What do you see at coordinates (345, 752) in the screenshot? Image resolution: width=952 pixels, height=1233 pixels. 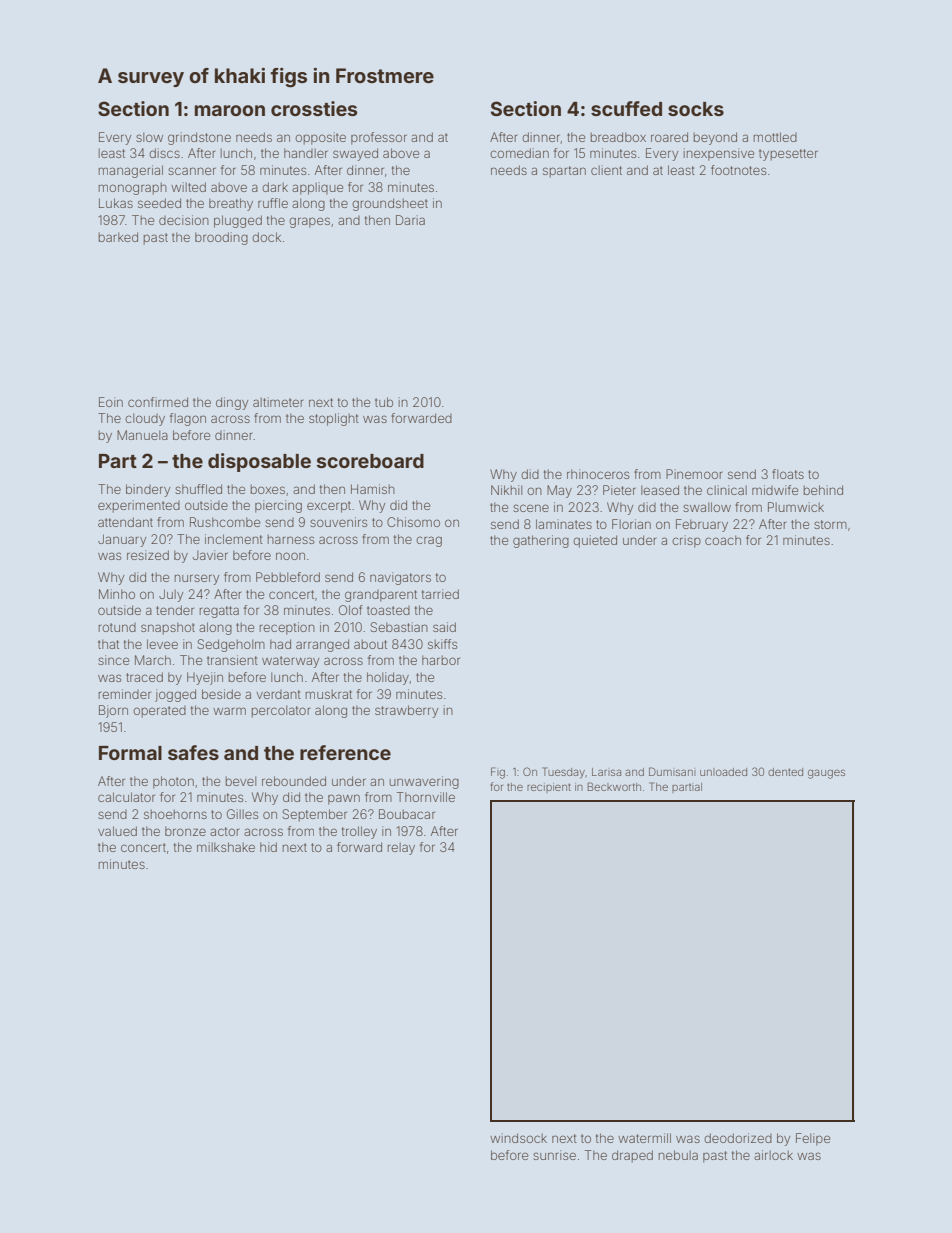 I see `reference` at bounding box center [345, 752].
